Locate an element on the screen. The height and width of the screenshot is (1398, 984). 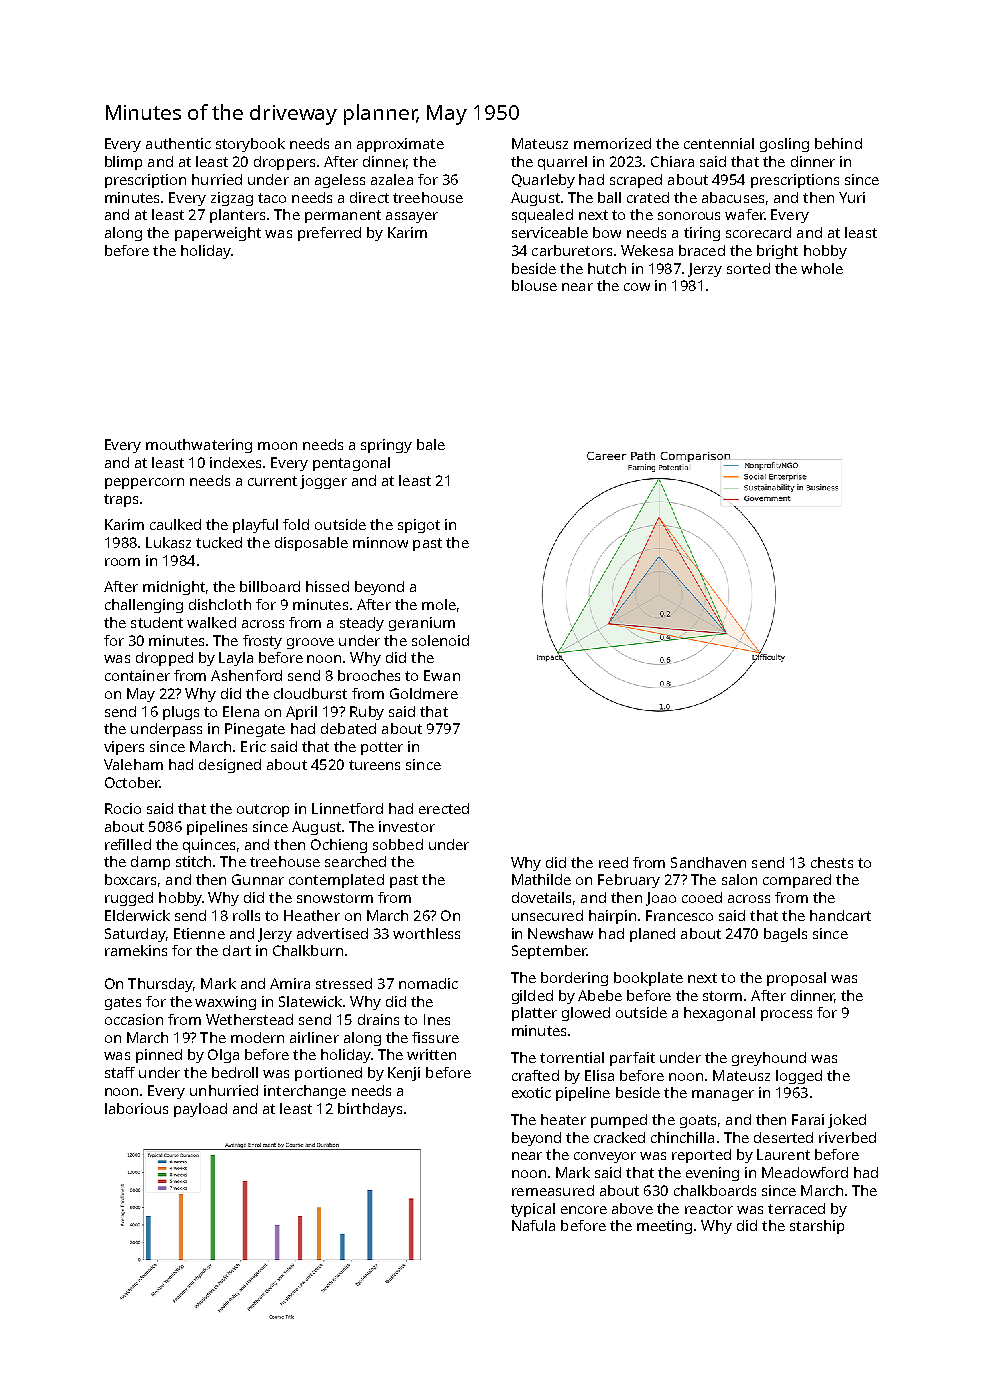
student is located at coordinates (157, 622).
